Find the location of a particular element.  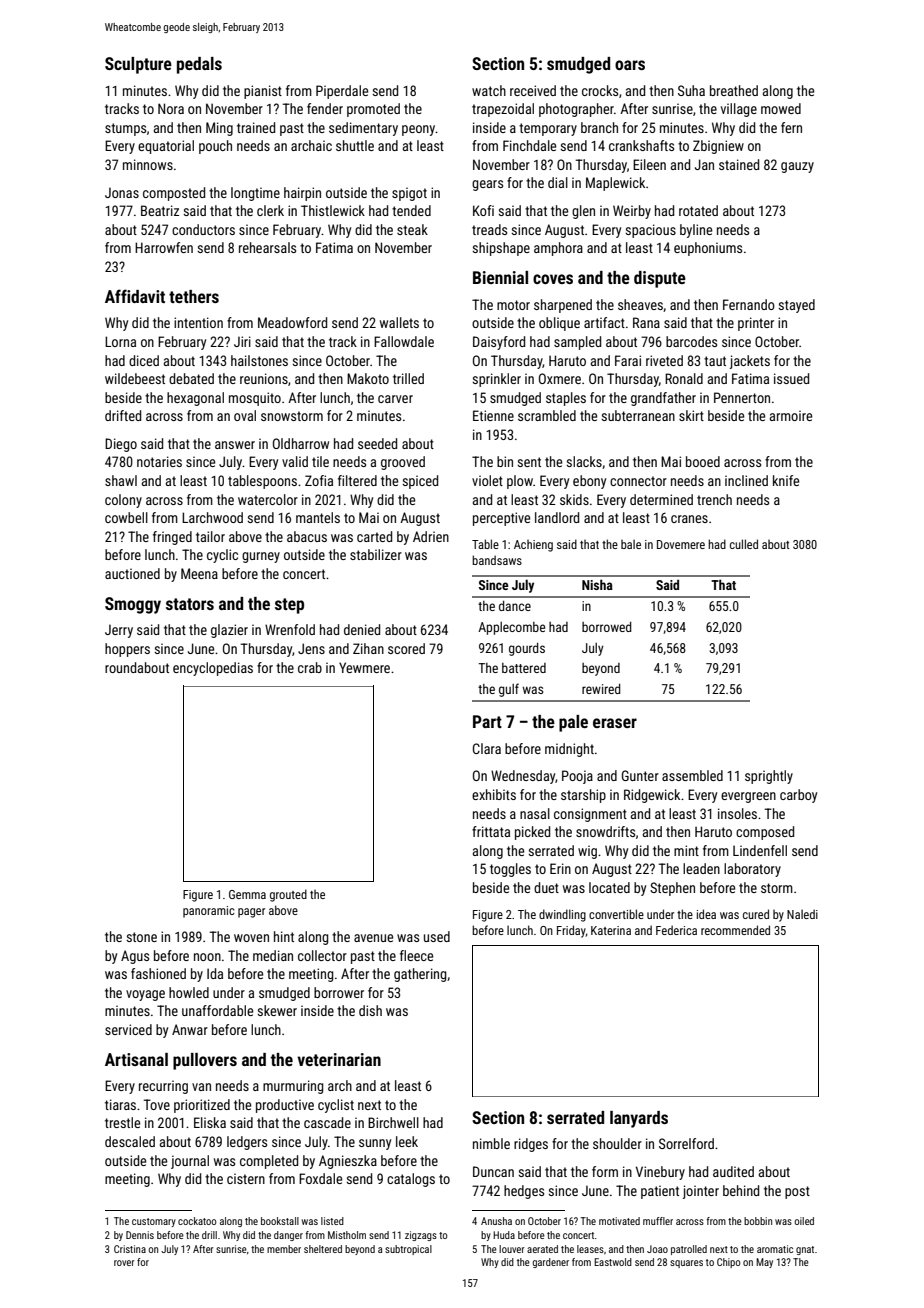

tailor is located at coordinates (210, 536).
